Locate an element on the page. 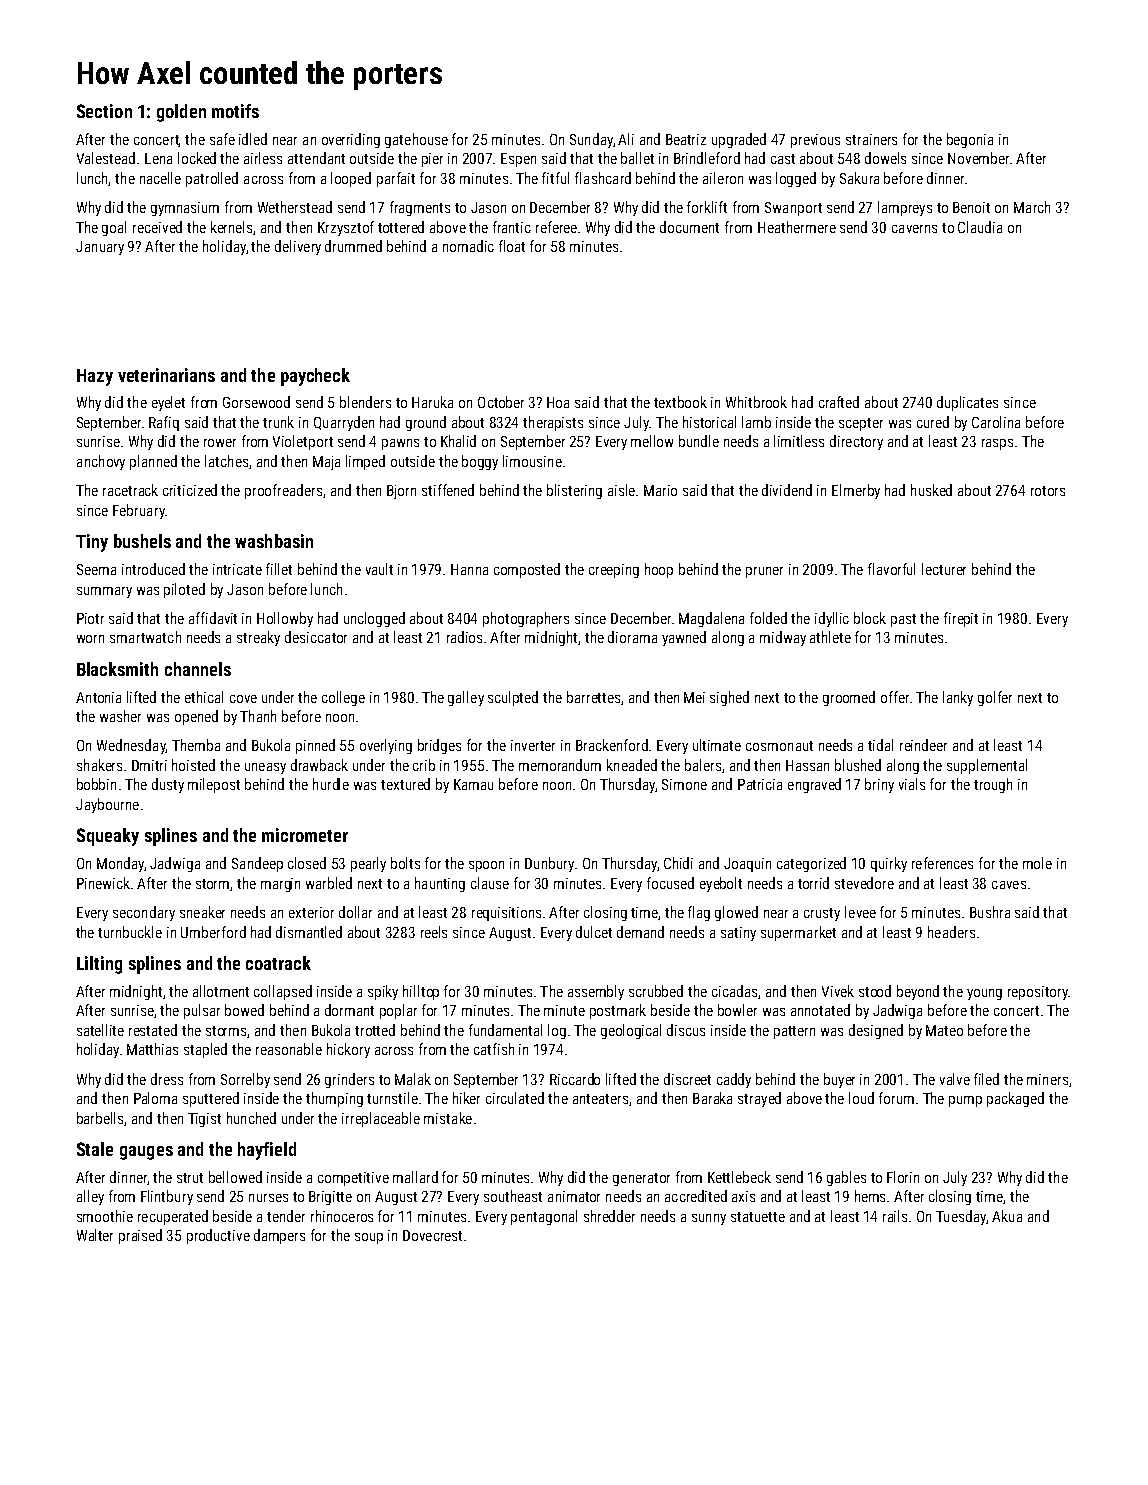 The width and height of the page is (1148, 1485). diorama is located at coordinates (632, 637).
